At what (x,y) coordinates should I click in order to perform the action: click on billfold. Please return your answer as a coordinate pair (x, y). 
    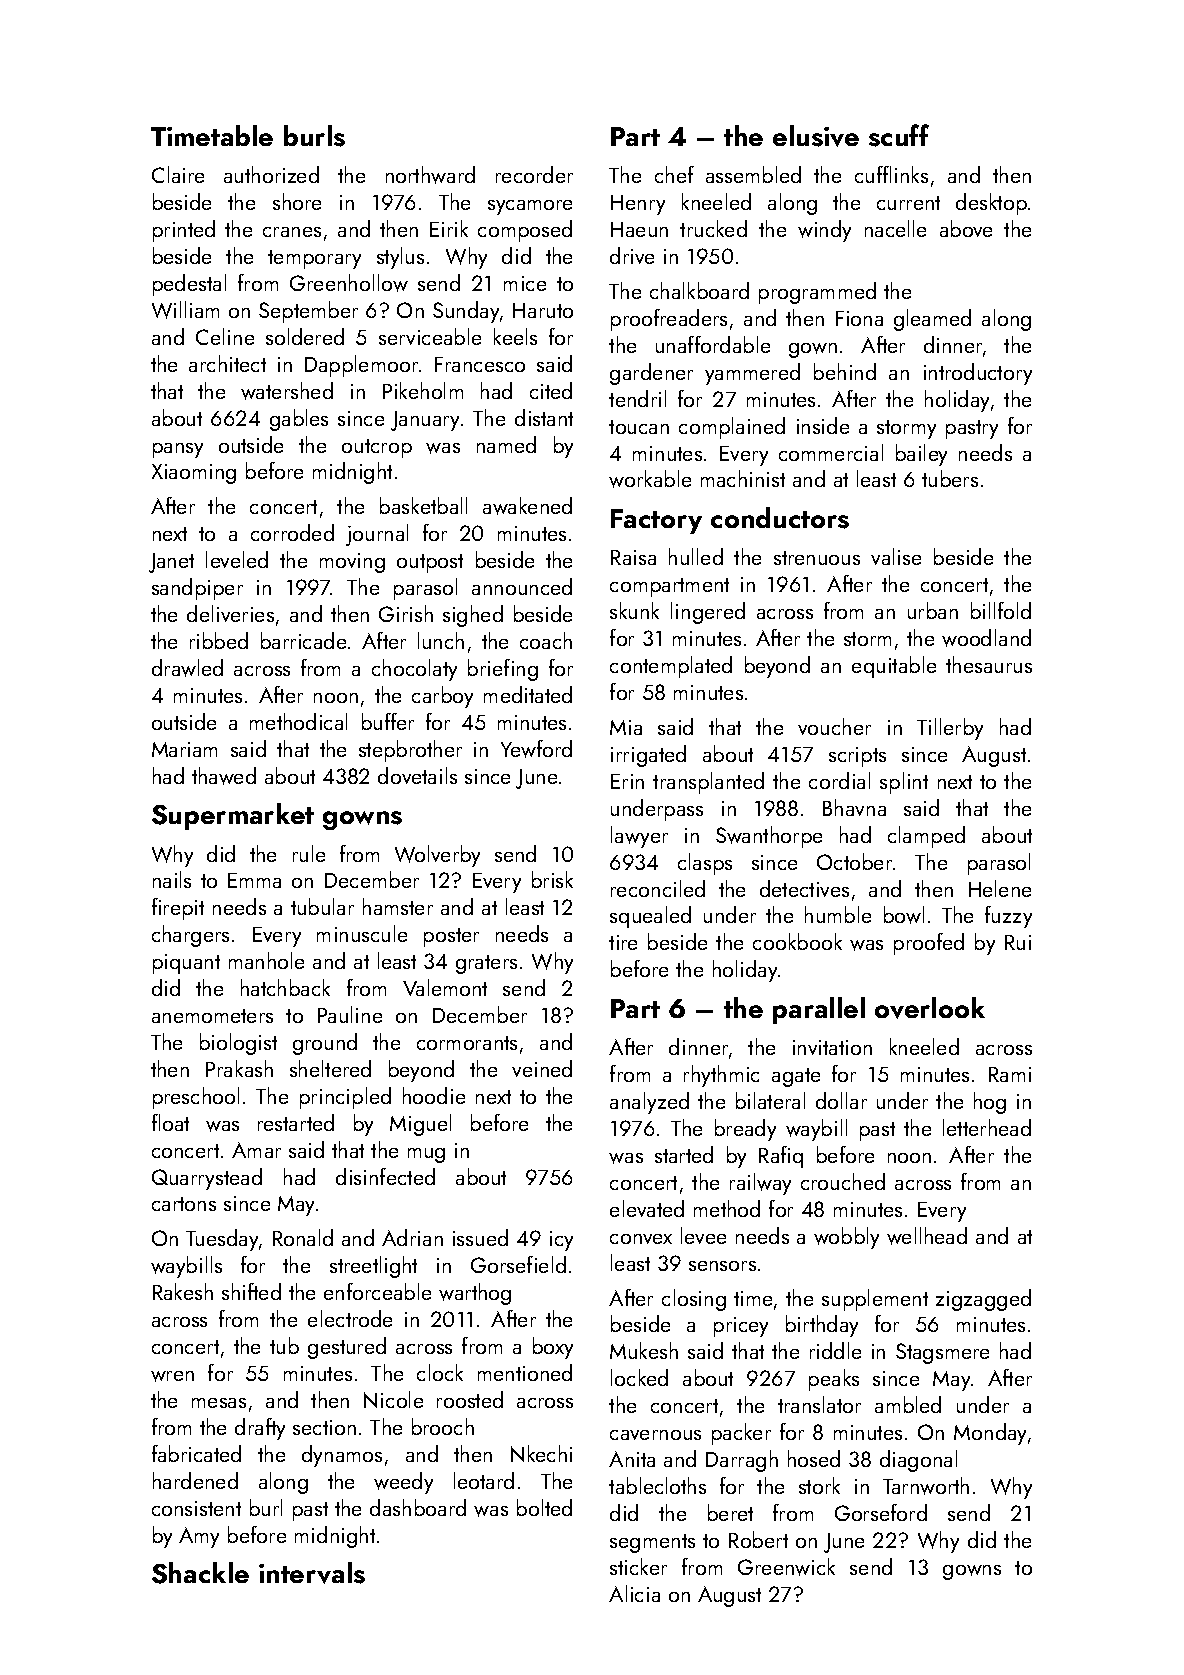
    Looking at the image, I should click on (1001, 610).
